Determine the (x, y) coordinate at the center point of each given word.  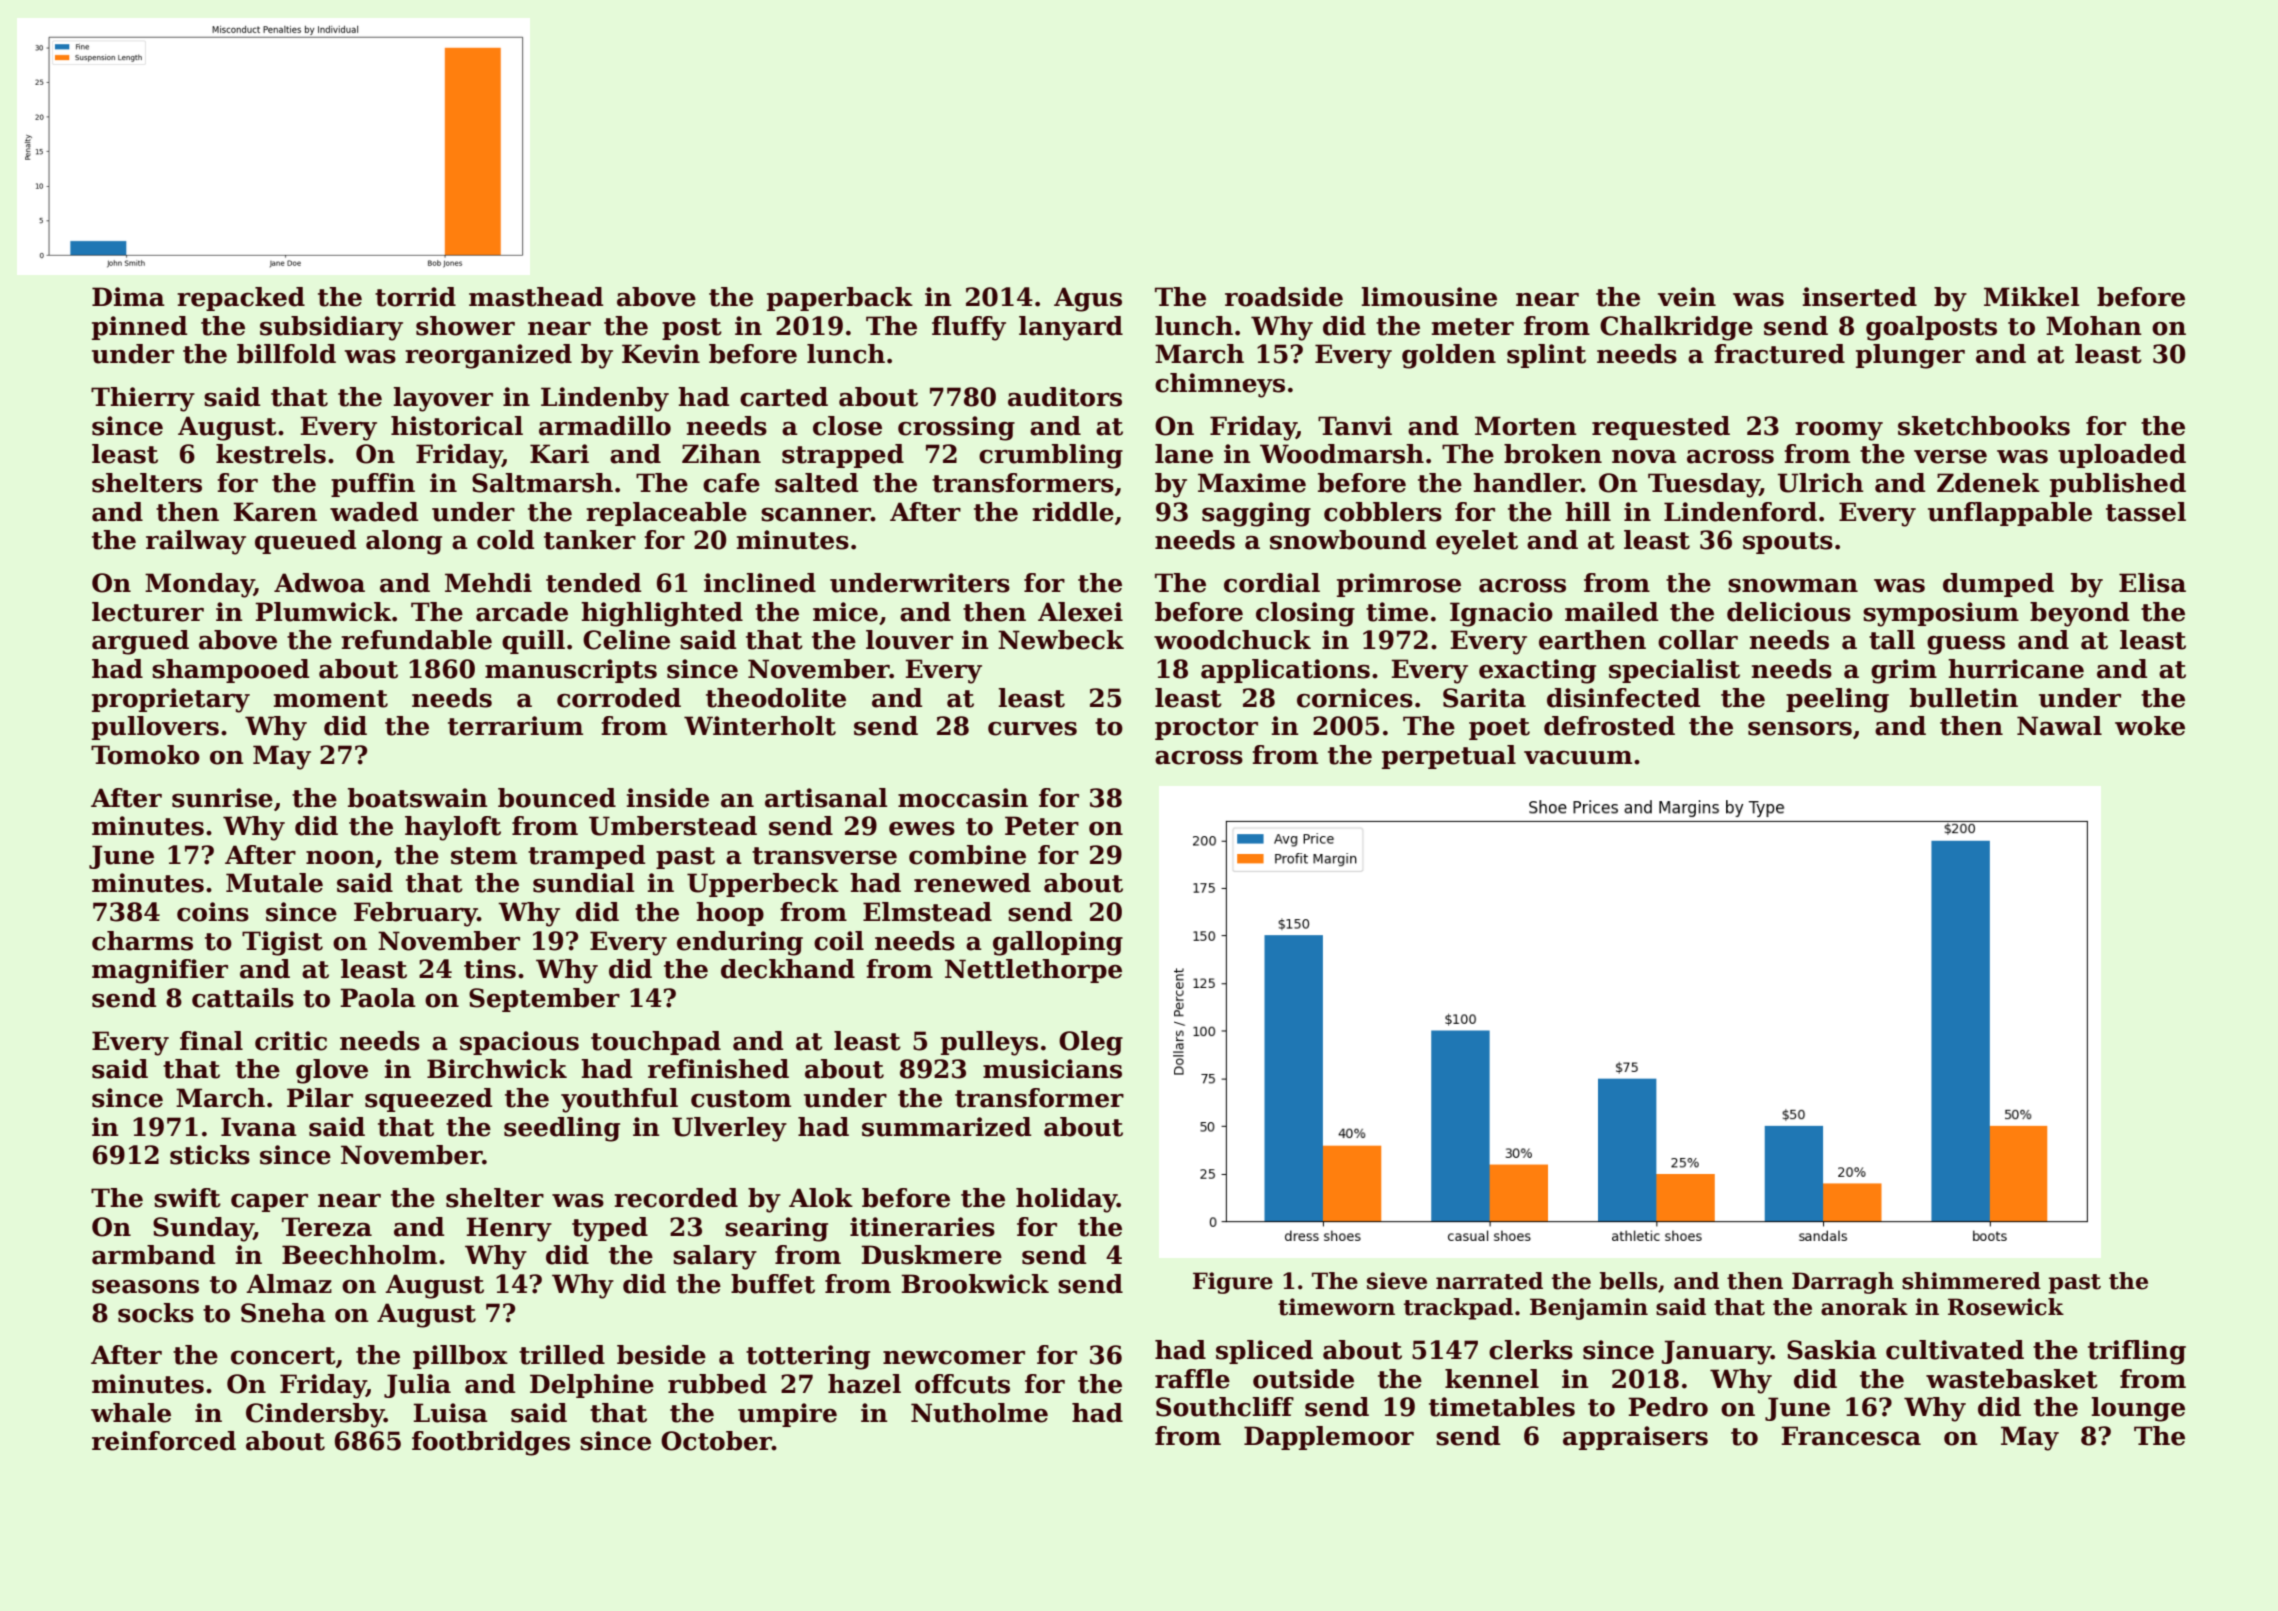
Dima (128, 297)
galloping (1058, 943)
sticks (210, 1155)
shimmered (1971, 1281)
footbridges (491, 1443)
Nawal (2059, 726)
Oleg (1091, 1043)
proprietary (171, 700)
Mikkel (2032, 297)
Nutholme (979, 1413)
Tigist (282, 943)
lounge (2138, 1409)
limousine (1429, 297)
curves (1032, 729)
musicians (1052, 1069)
